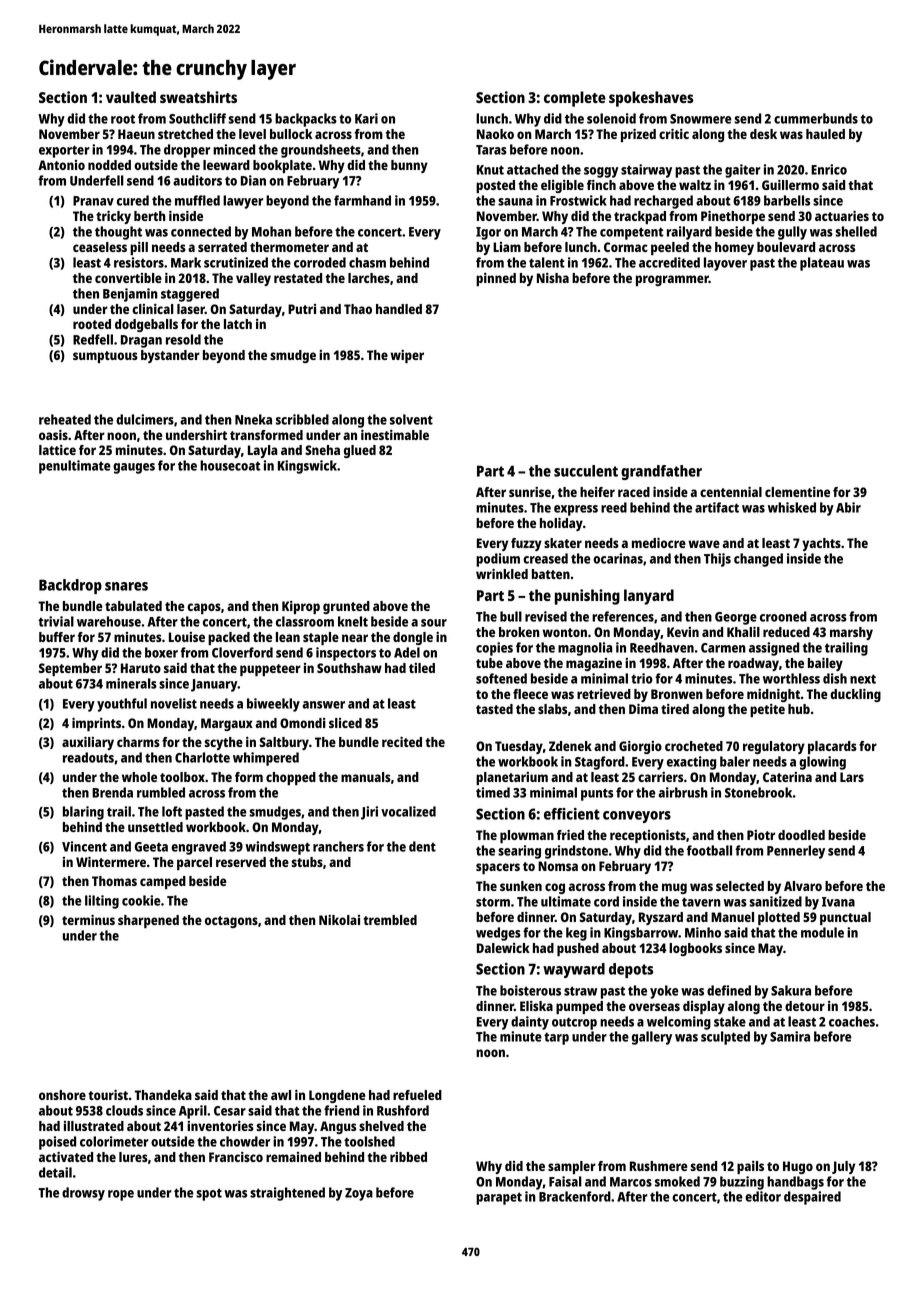 This screenshot has width=924, height=1308. I want to click on tiled, so click(422, 668).
